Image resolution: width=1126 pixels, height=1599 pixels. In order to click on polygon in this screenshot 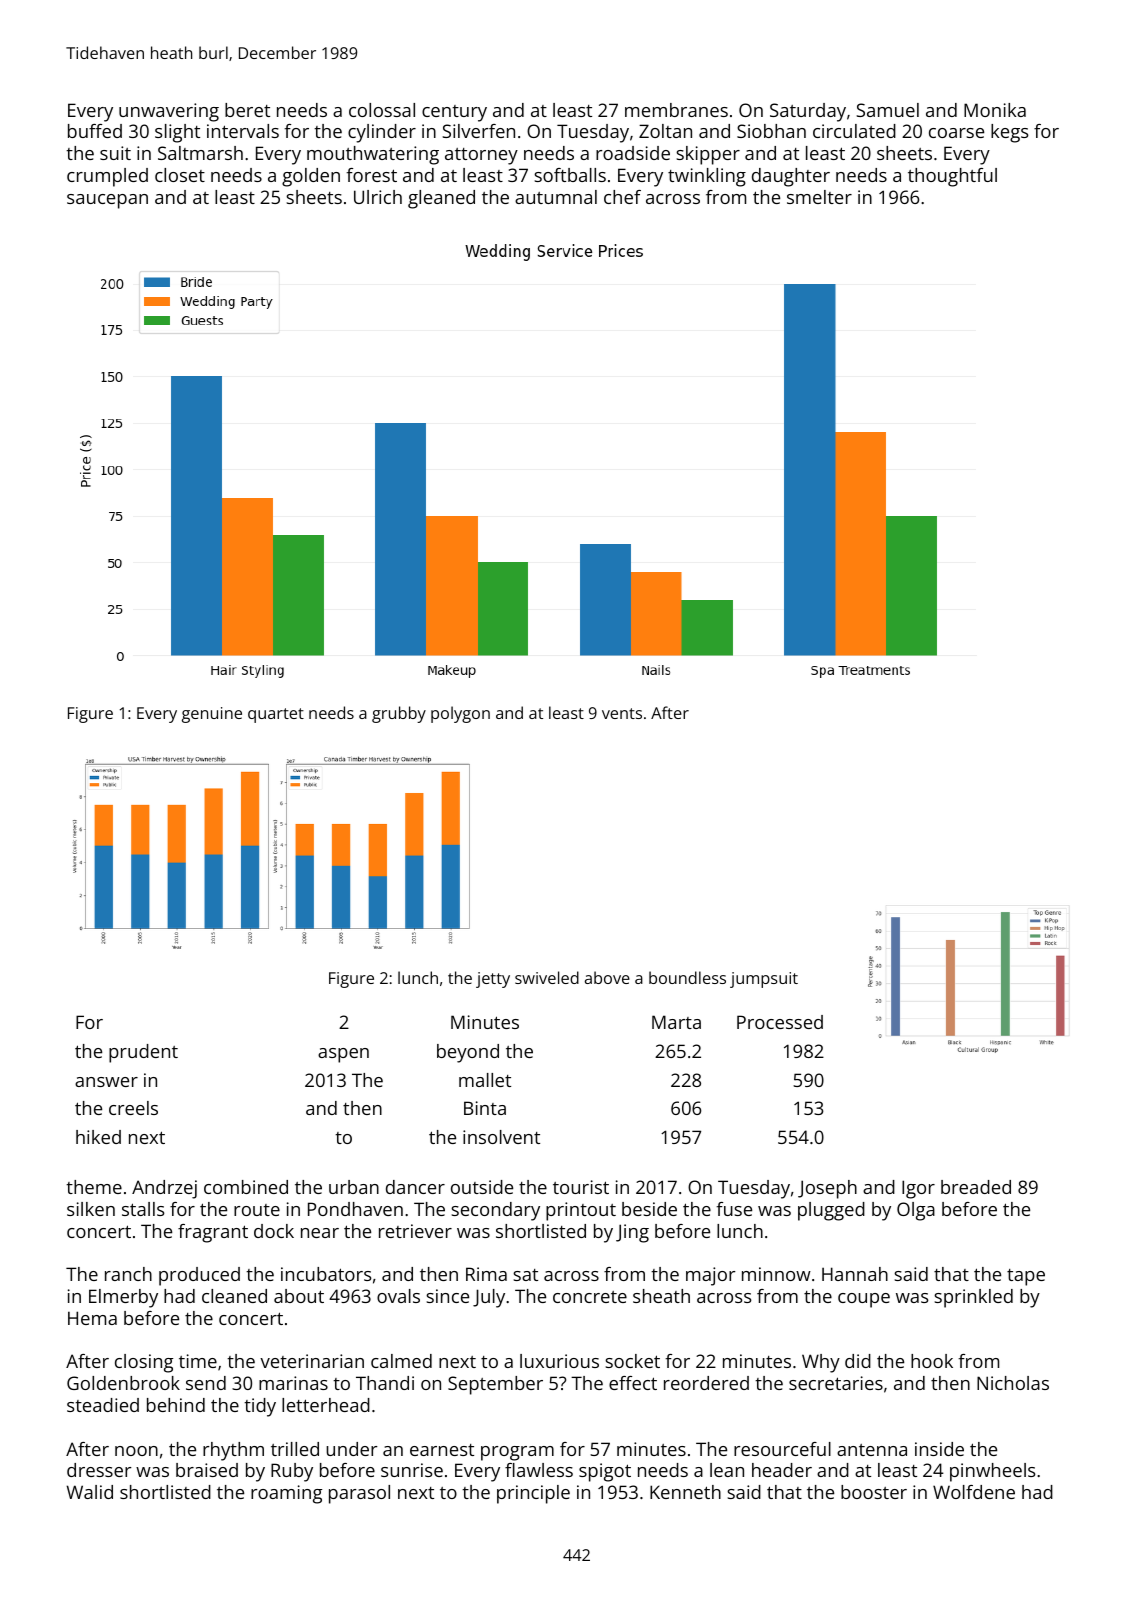, I will do `click(460, 714)`.
